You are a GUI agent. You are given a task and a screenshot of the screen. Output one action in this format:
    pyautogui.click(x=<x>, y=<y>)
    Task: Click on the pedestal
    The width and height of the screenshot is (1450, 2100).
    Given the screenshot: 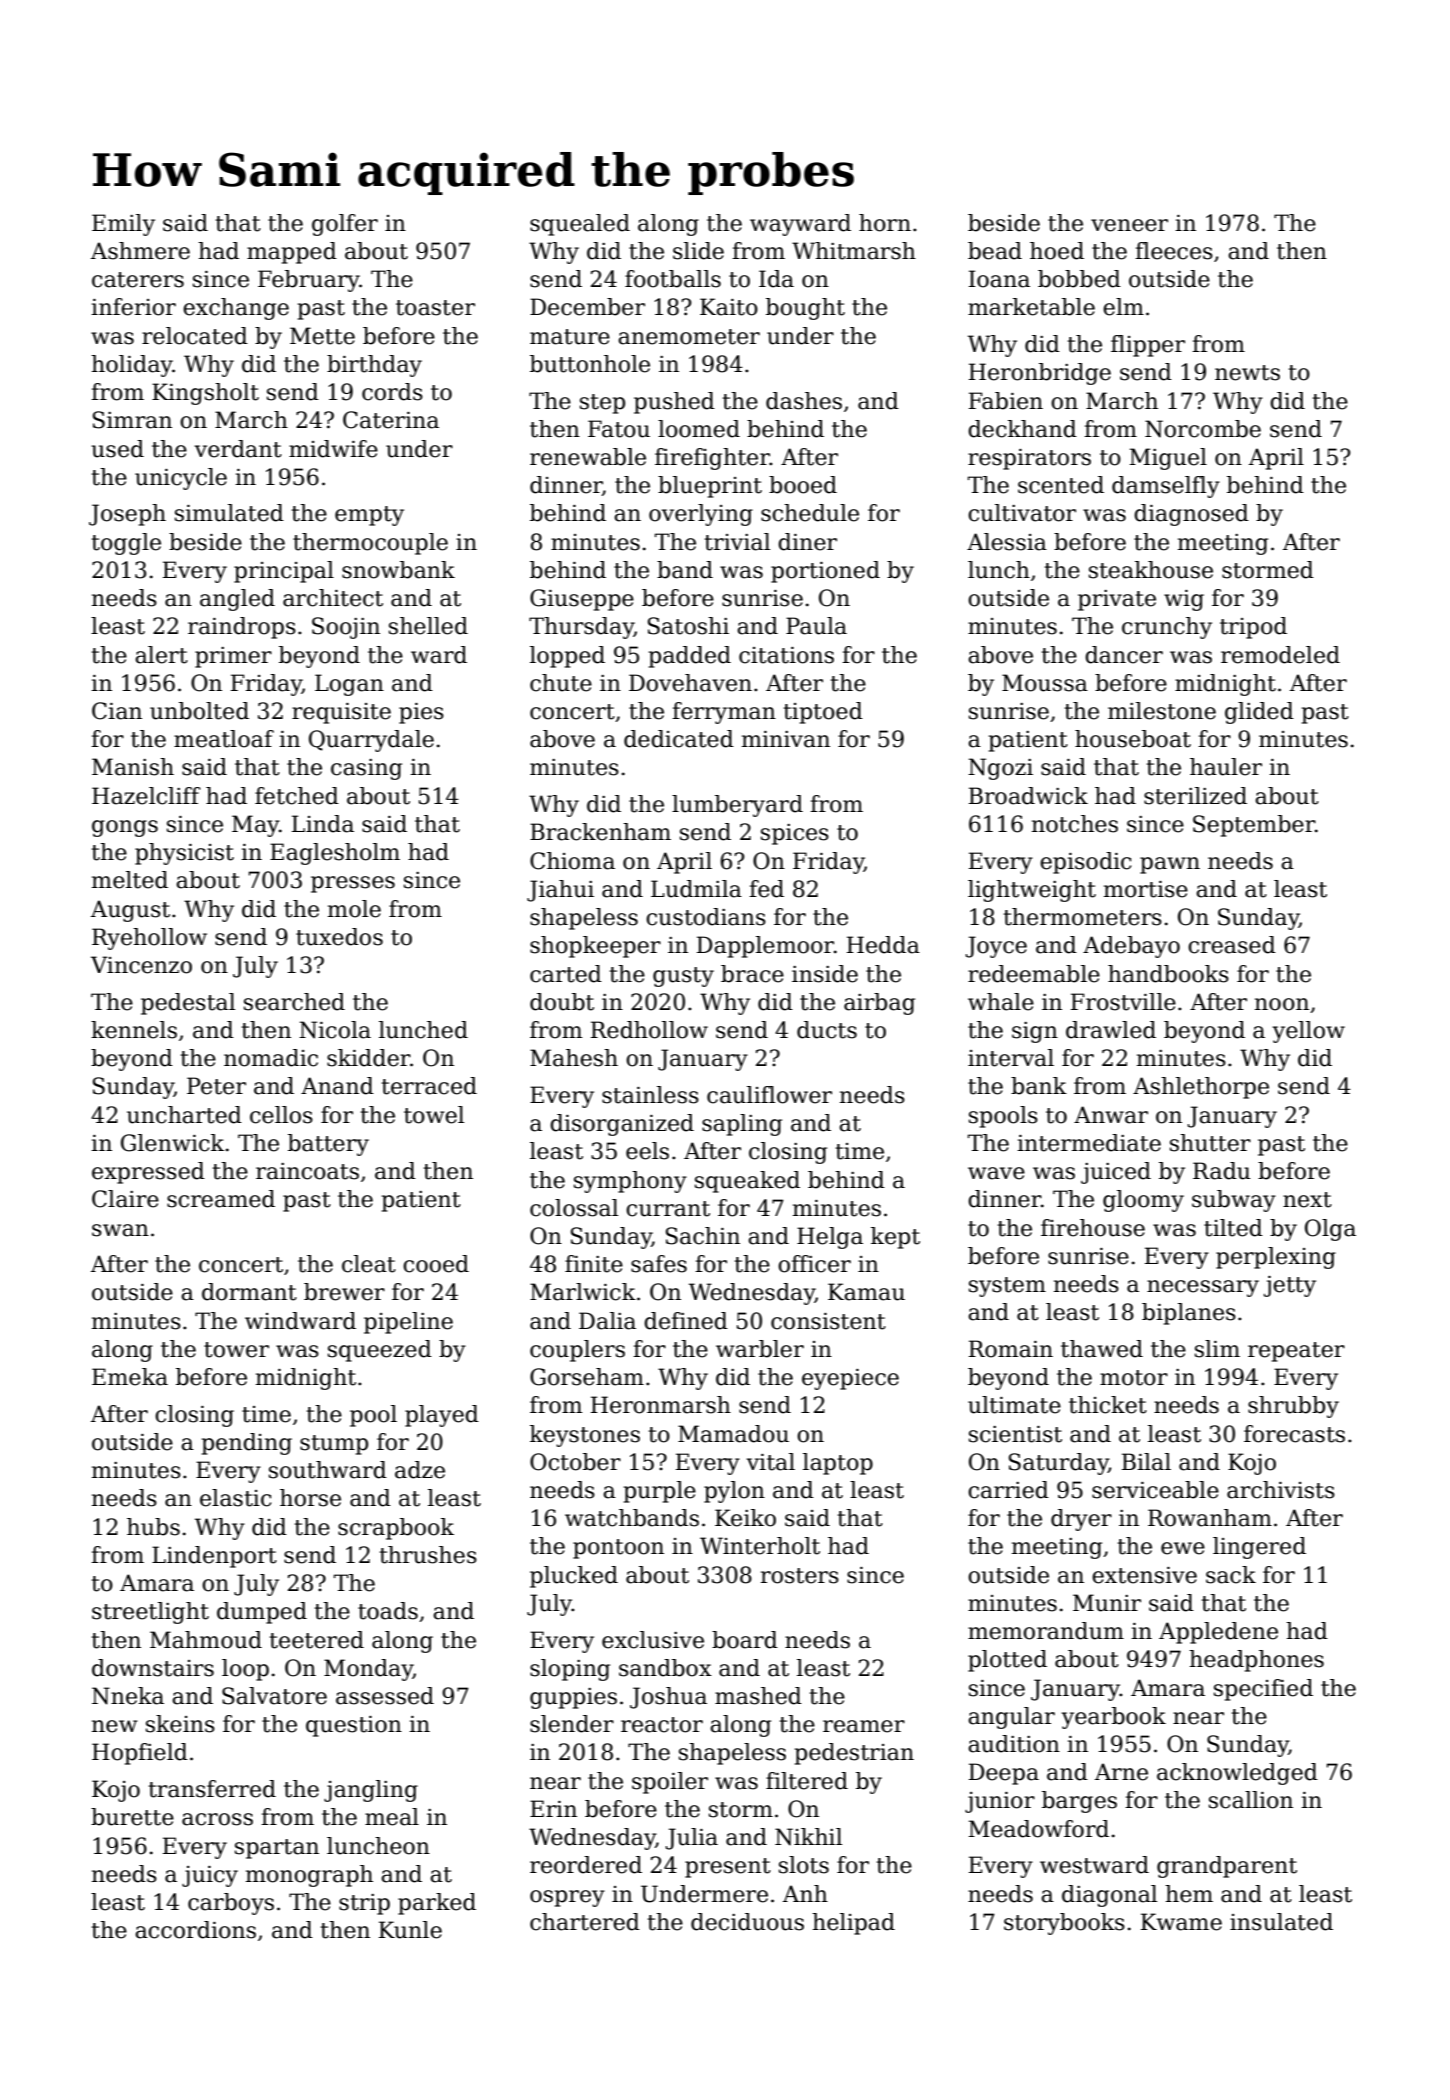 What is the action you would take?
    pyautogui.click(x=188, y=1004)
